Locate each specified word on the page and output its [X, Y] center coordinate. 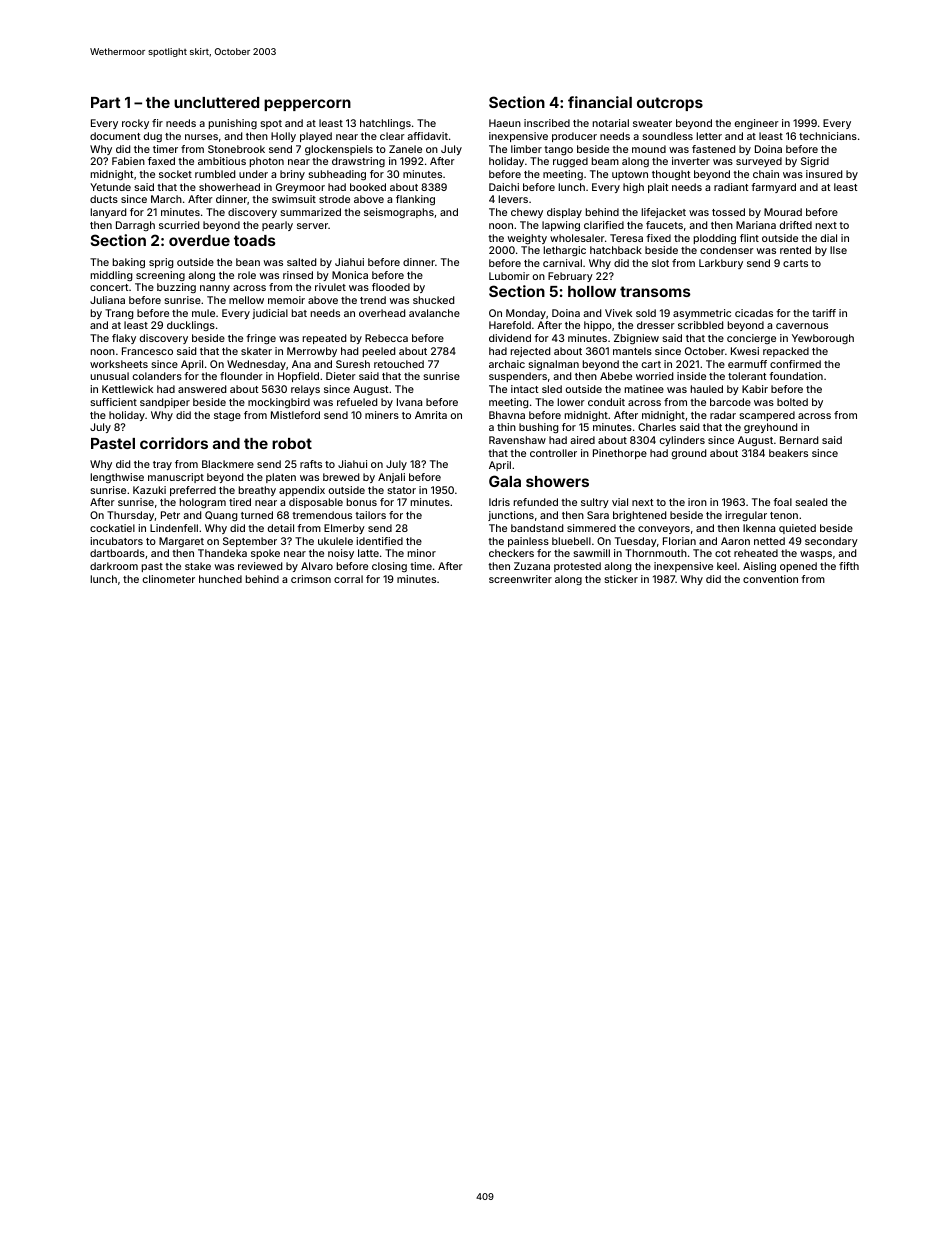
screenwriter [520, 579]
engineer [757, 124]
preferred [193, 491]
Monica [350, 275]
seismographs [399, 213]
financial [600, 102]
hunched [220, 579]
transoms [655, 291]
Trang [119, 314]
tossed [728, 212]
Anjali [391, 478]
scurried [179, 225]
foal [782, 502]
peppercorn [307, 105]
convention [770, 579]
